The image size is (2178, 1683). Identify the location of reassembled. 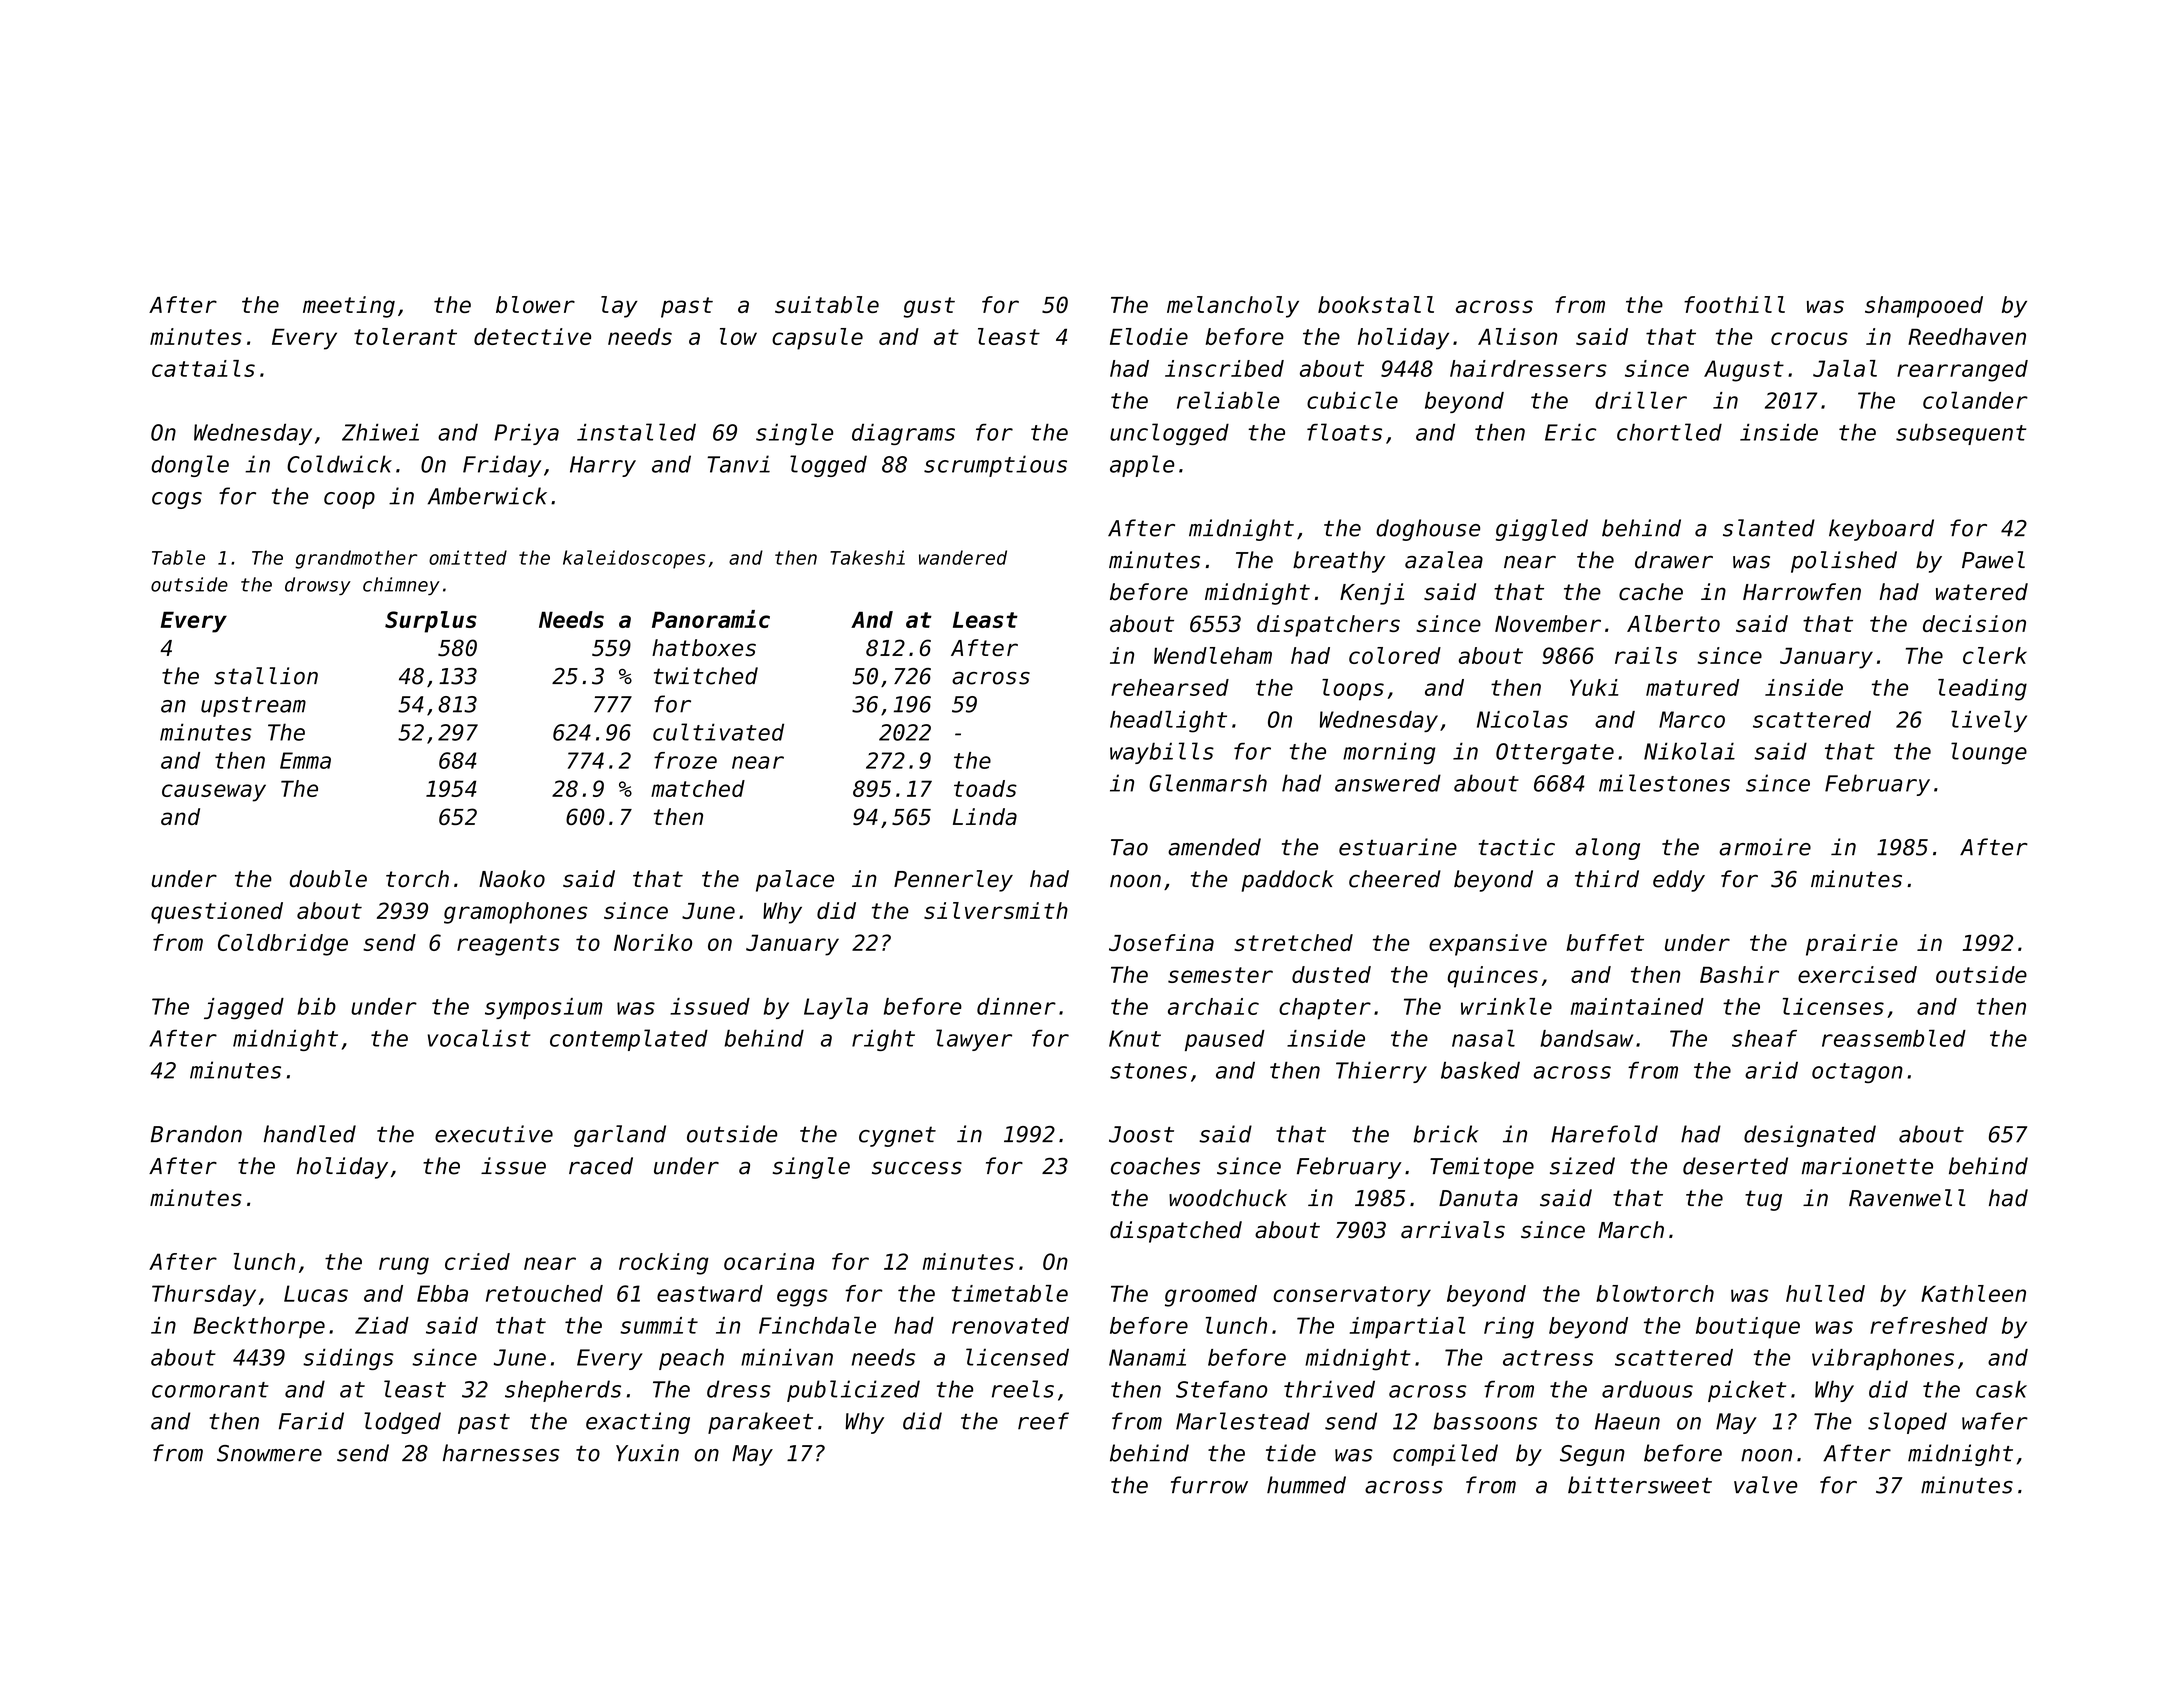
(1894, 1038).
